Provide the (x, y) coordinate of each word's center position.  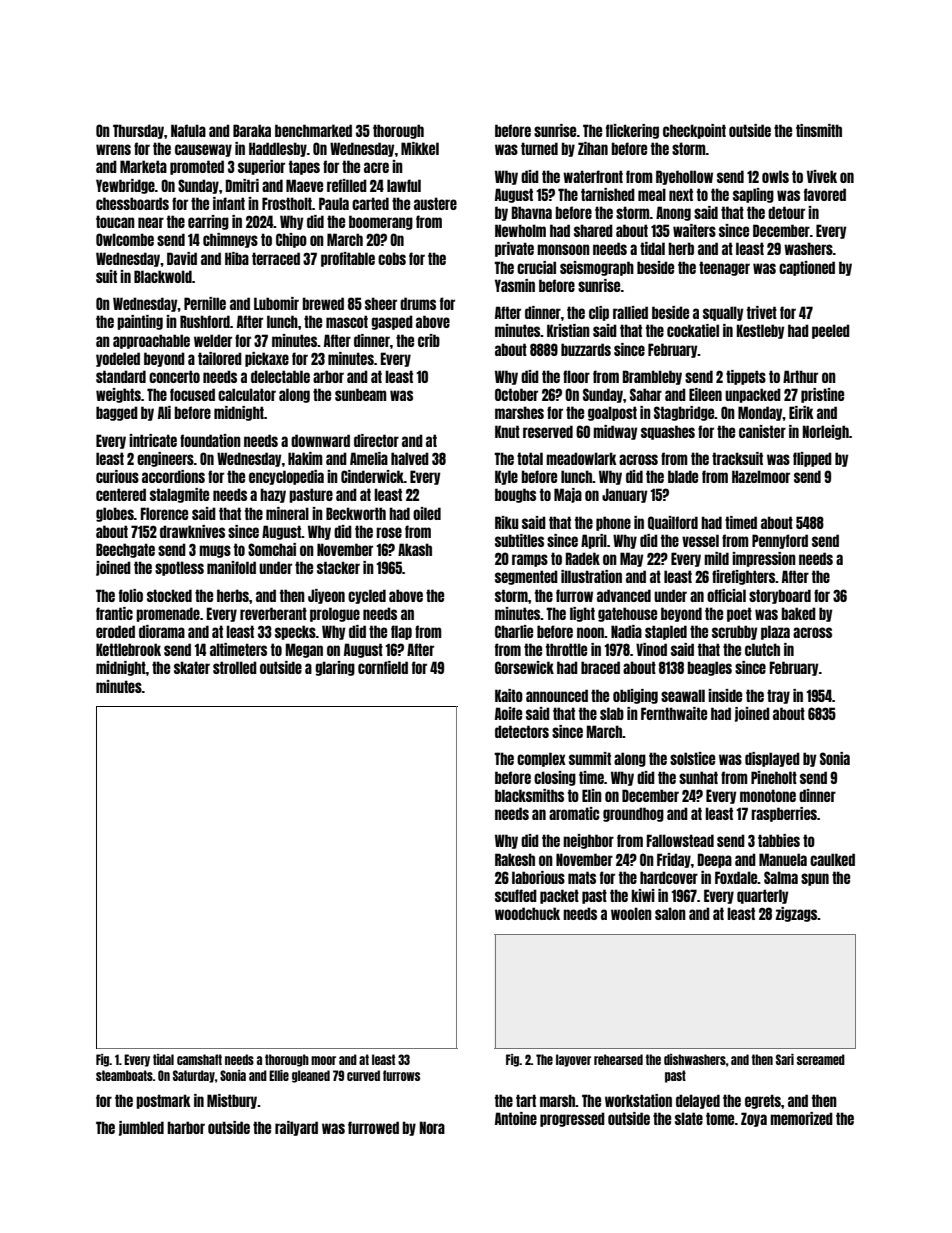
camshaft (199, 1059)
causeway (203, 150)
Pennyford (780, 541)
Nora (432, 1127)
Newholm (520, 230)
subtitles (519, 540)
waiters (694, 230)
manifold (231, 567)
